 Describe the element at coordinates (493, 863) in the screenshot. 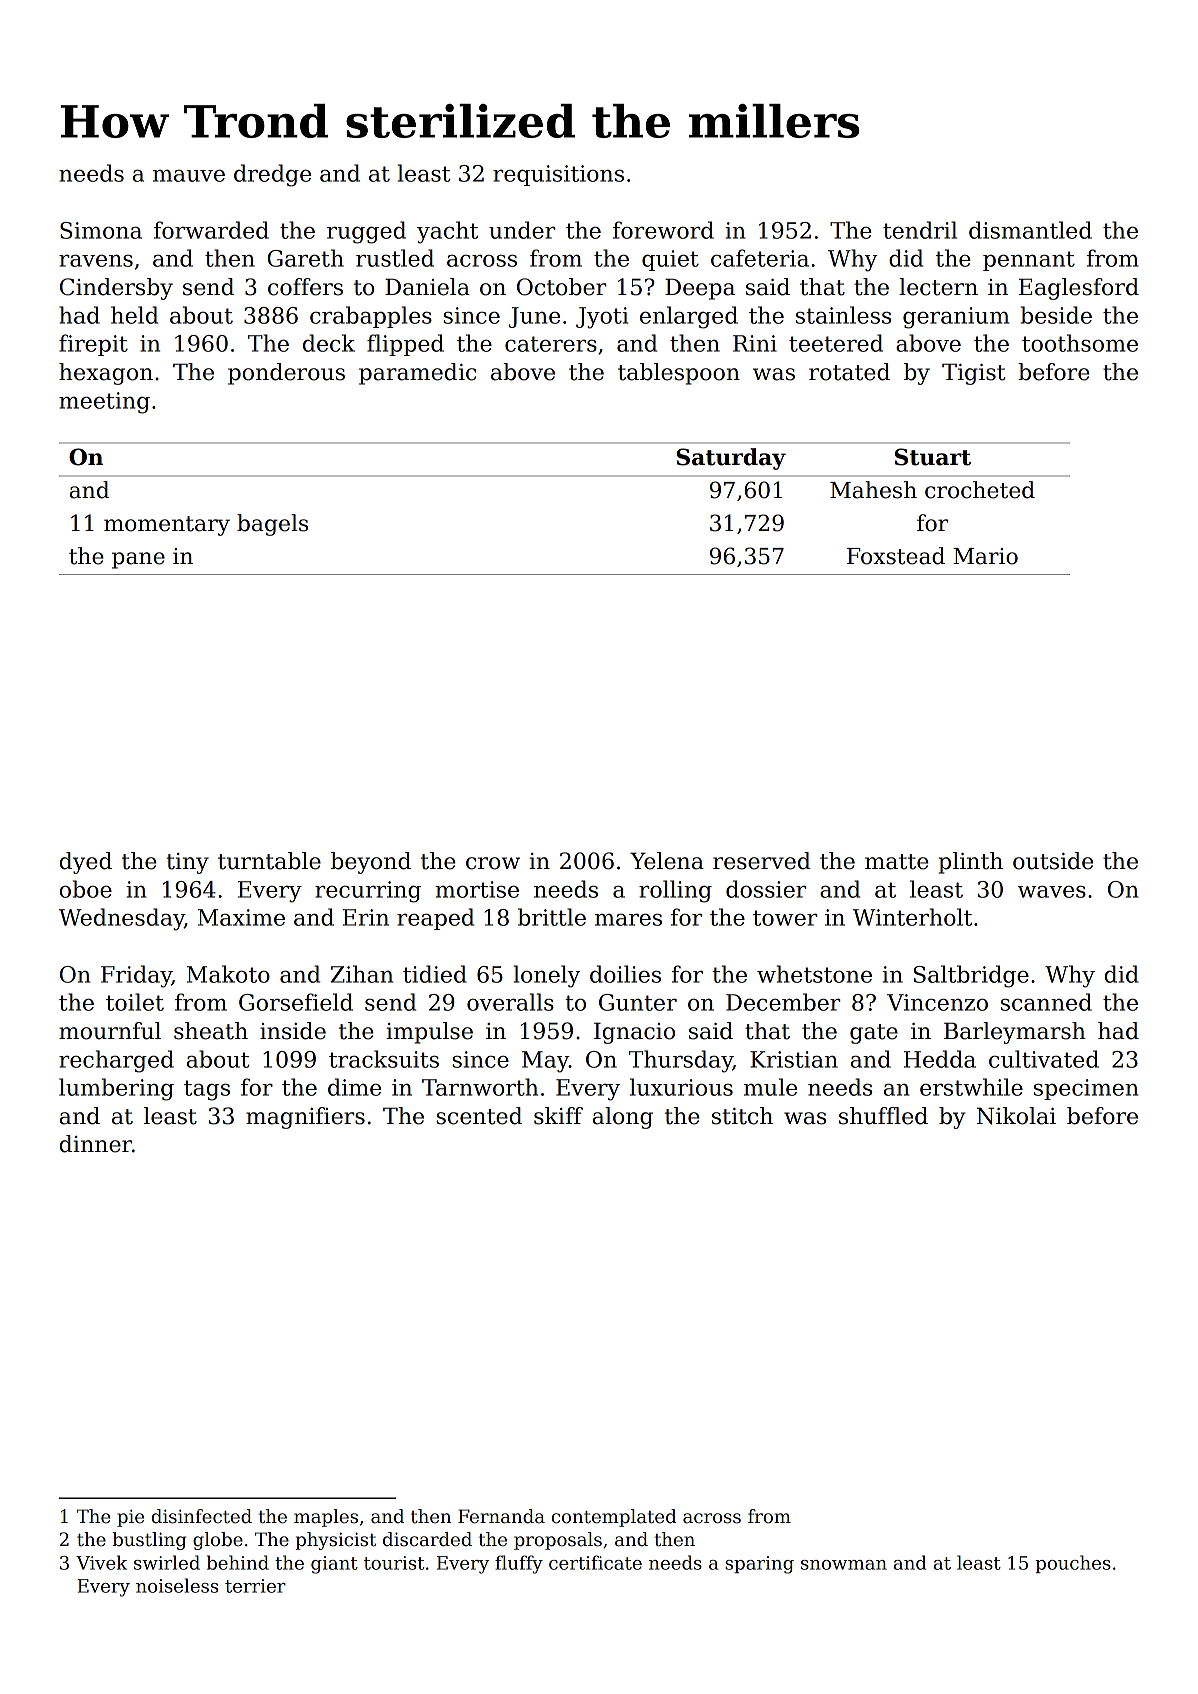

I see `crow` at that location.
